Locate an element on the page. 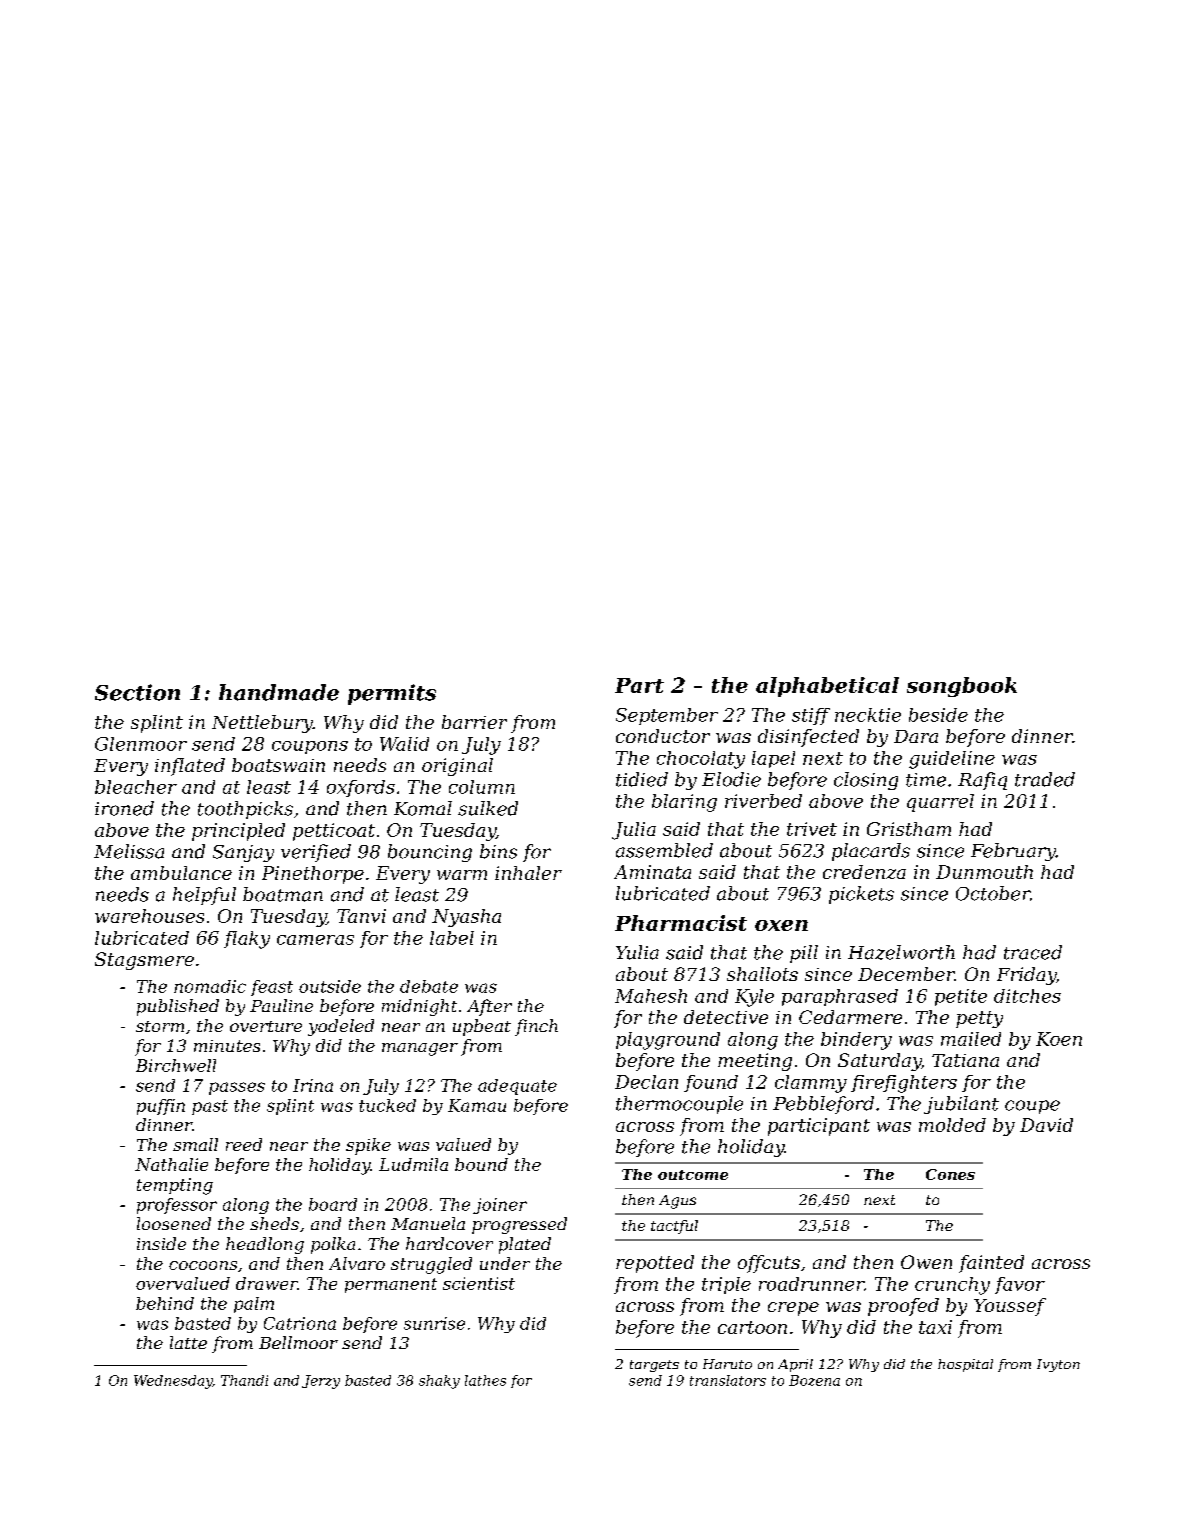 This document has height=1535, width=1186. handmade is located at coordinates (279, 692).
